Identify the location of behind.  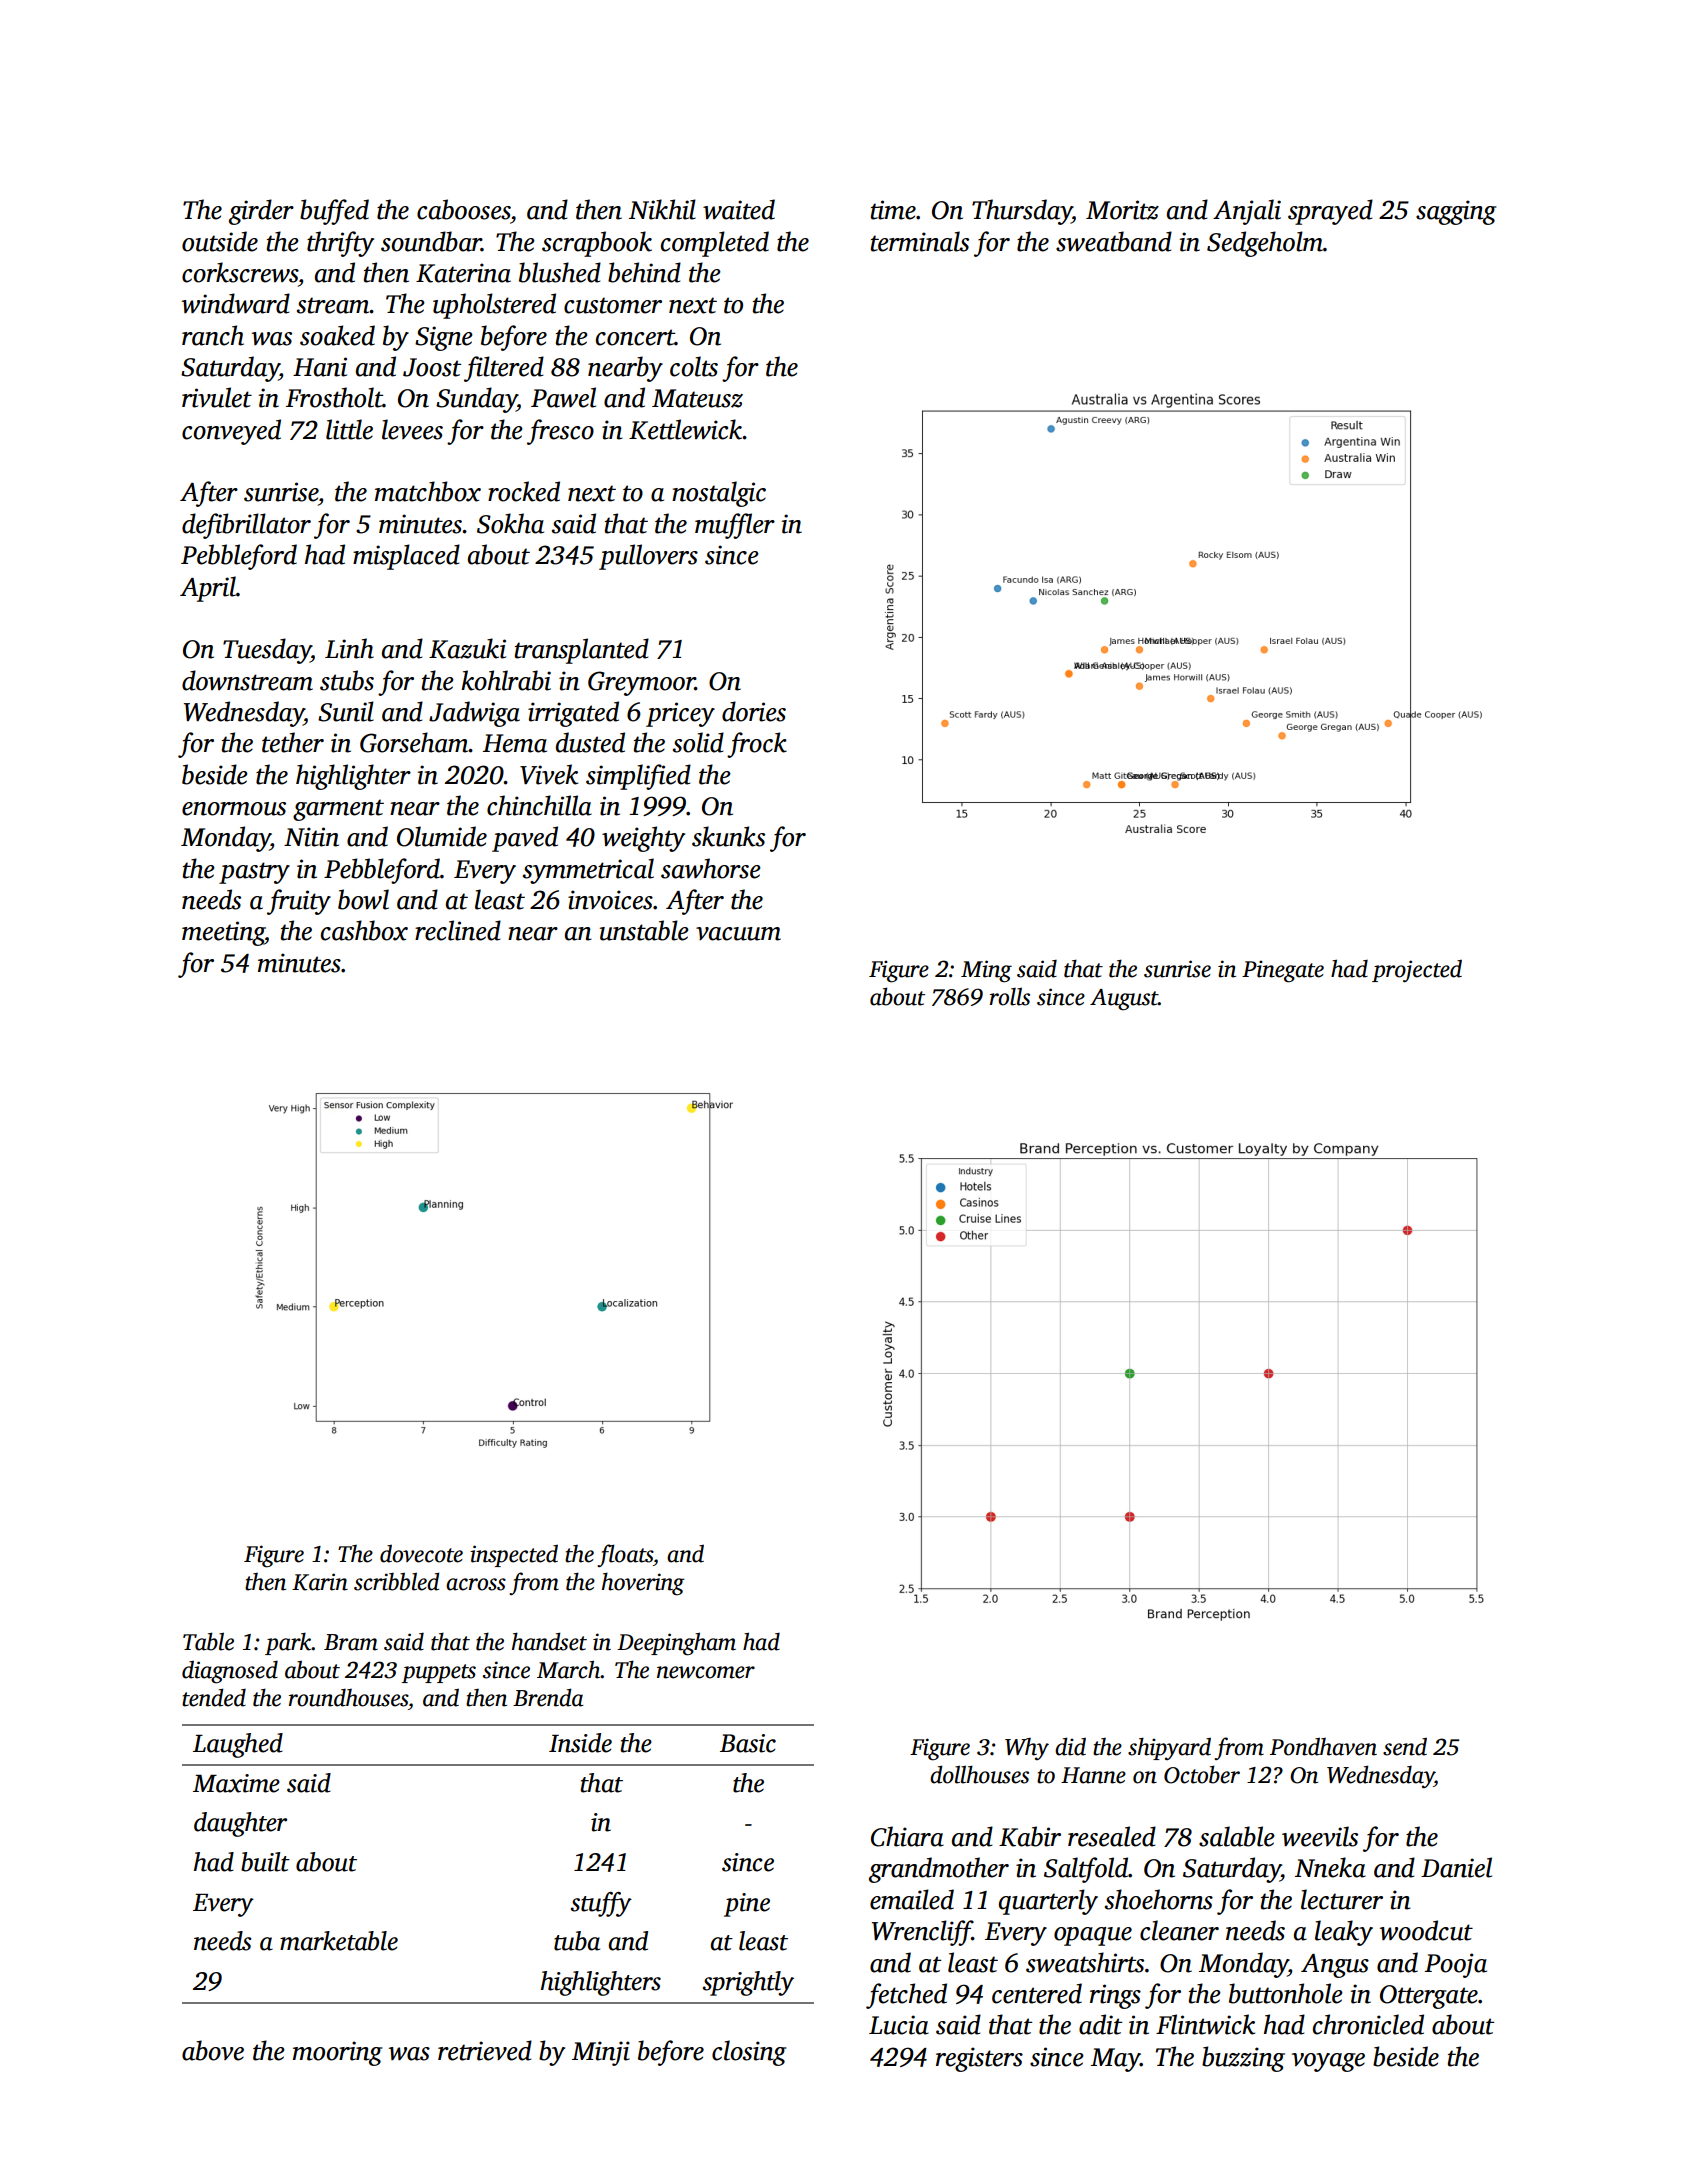
(644, 272).
